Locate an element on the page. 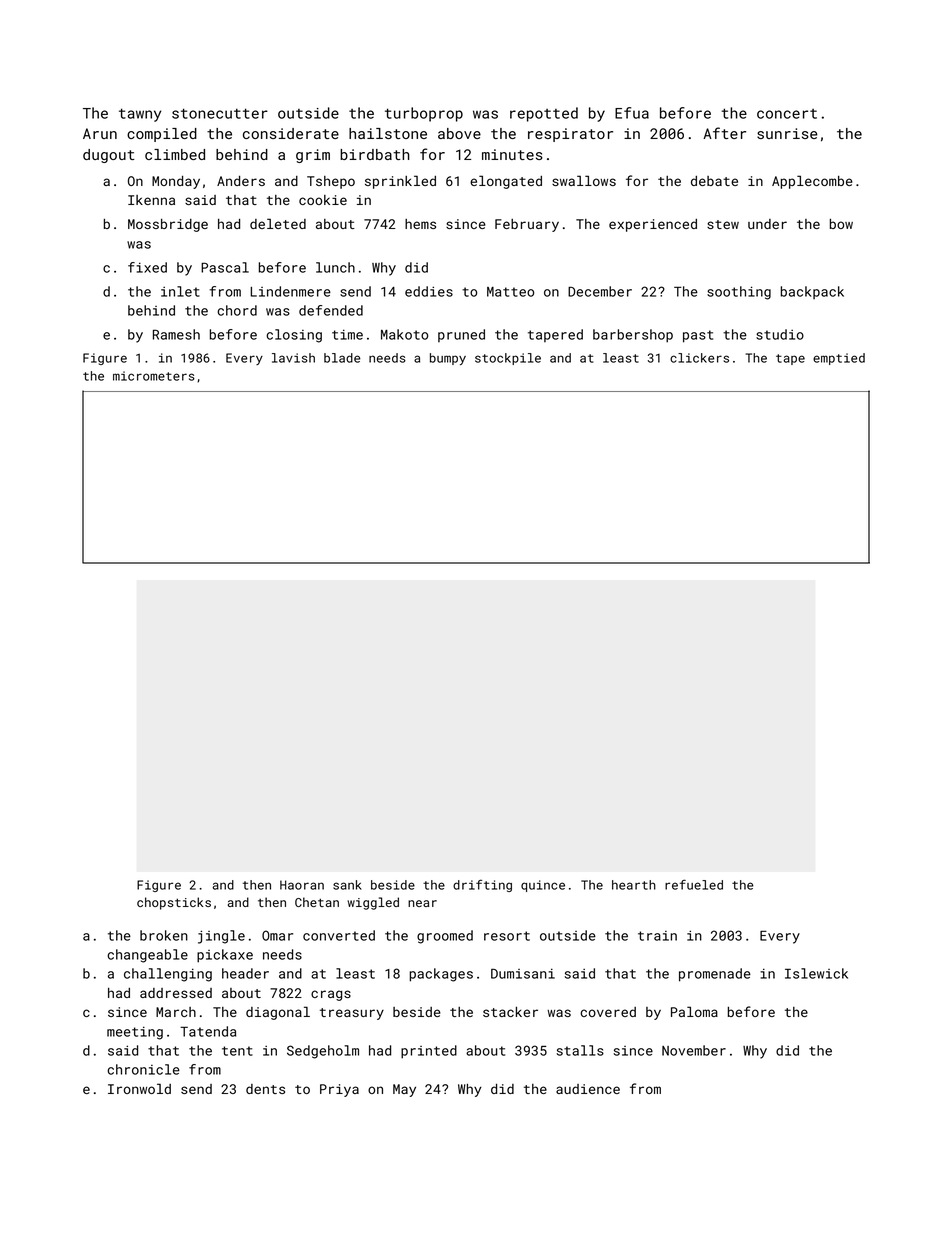 The height and width of the page is (1233, 952). Ikenna is located at coordinates (151, 200).
